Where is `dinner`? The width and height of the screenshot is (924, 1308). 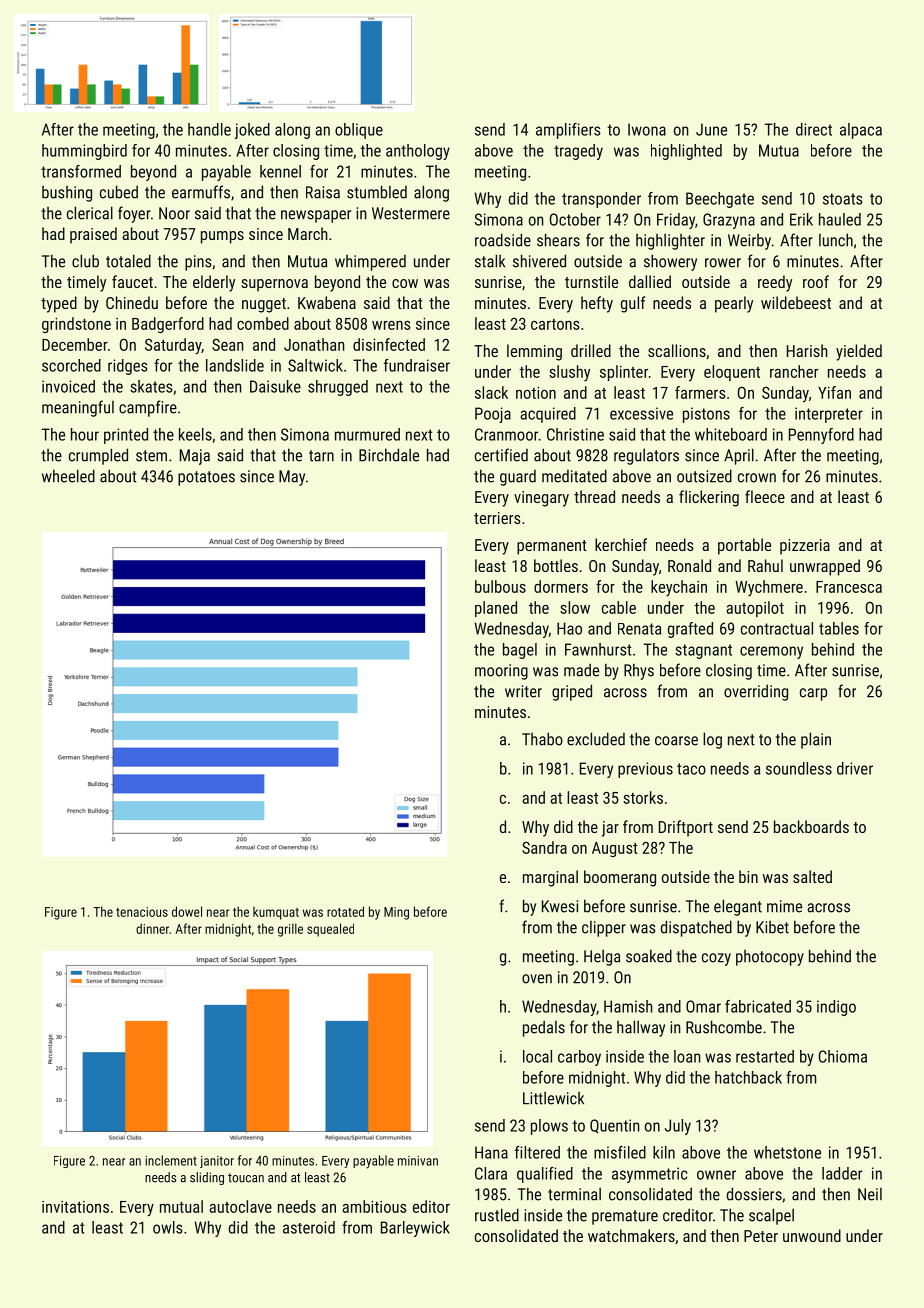
dinner is located at coordinates (152, 928).
